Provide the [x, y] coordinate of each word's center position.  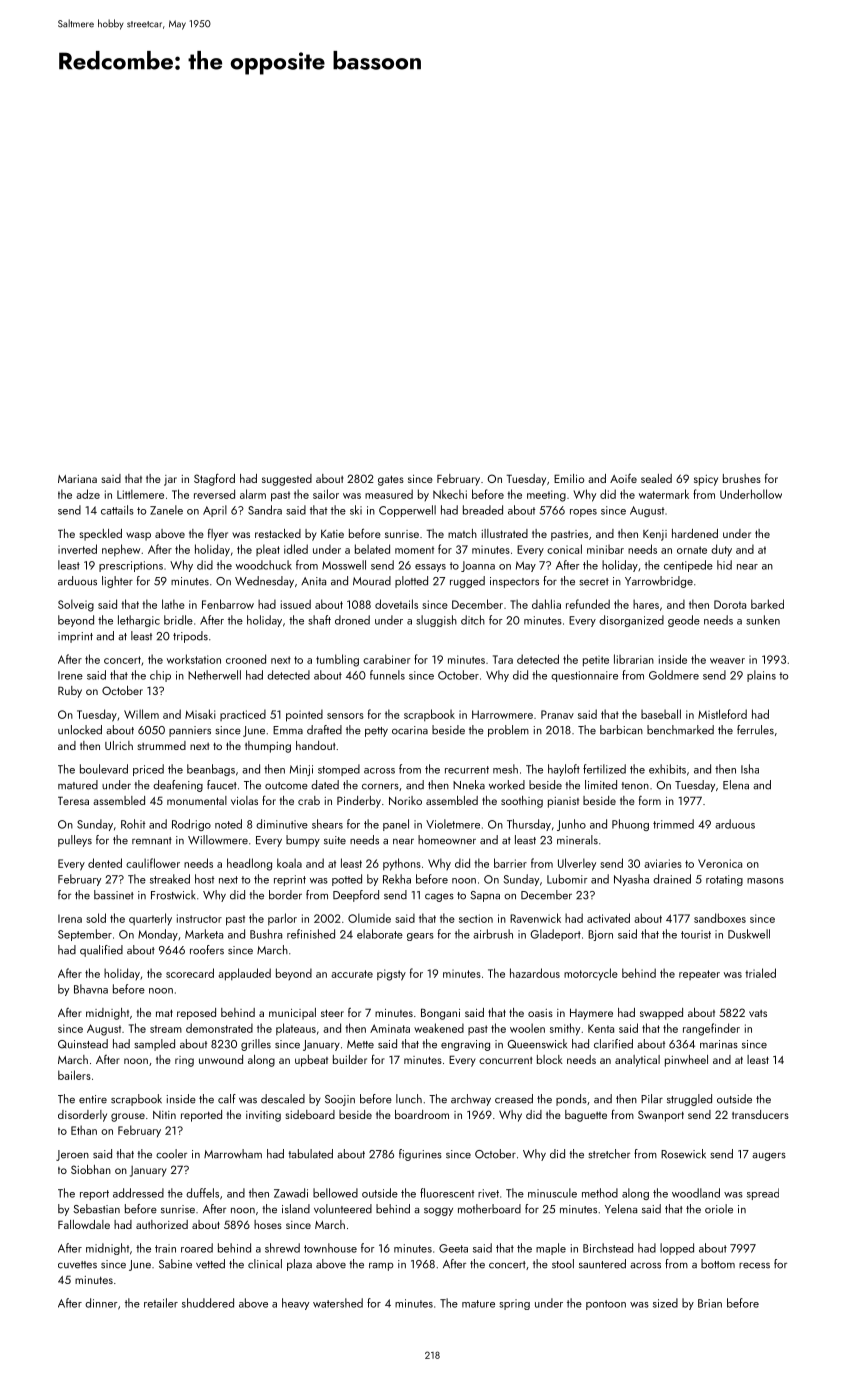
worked [507, 785]
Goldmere [674, 675]
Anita [313, 581]
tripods [190, 637]
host [204, 879]
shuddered [208, 1303]
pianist [563, 802]
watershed [338, 1303]
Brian [710, 1303]
